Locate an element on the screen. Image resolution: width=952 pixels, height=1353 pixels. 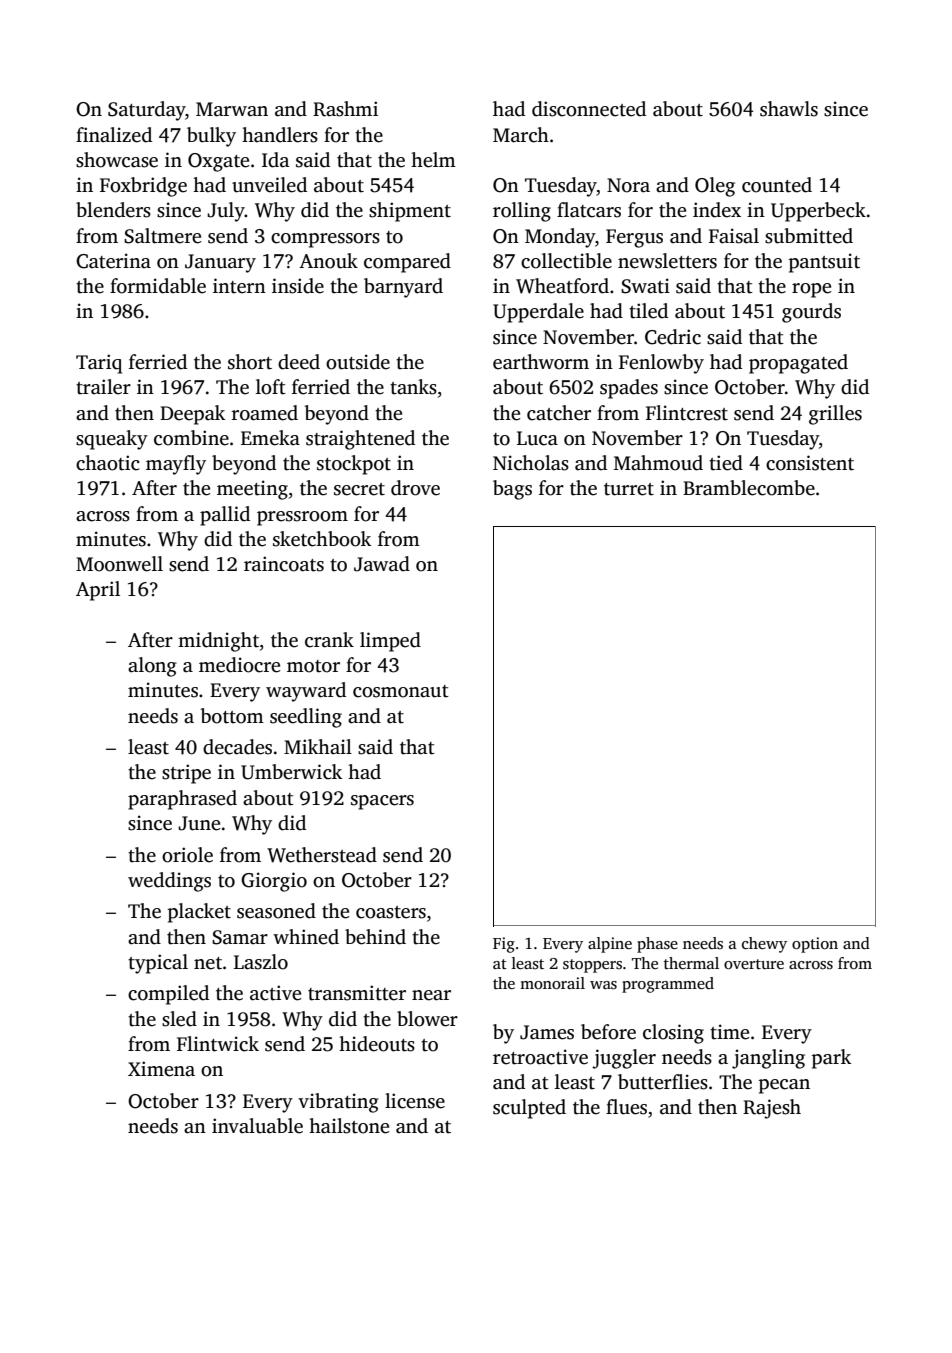
along is located at coordinates (152, 667).
